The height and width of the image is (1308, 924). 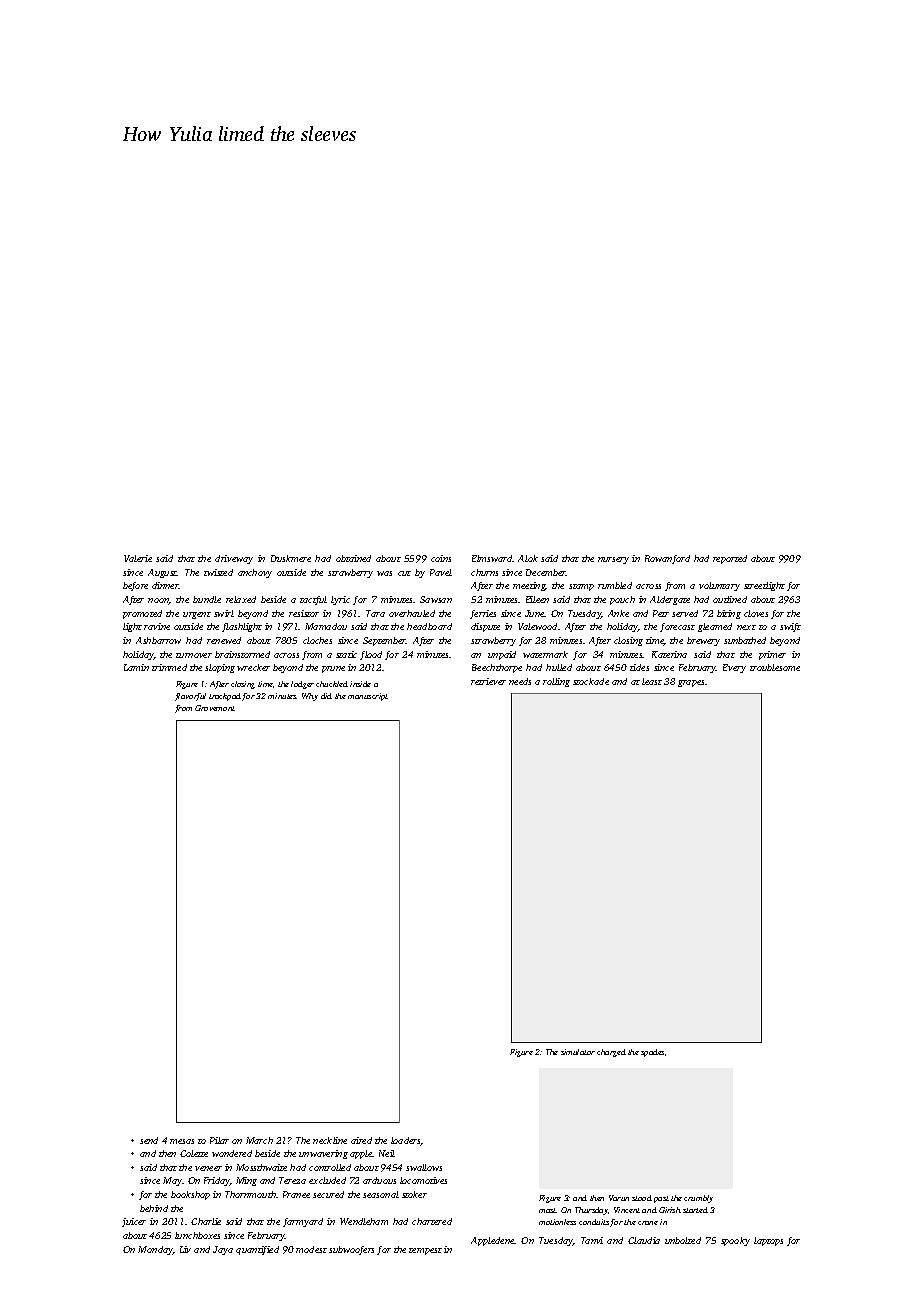 What do you see at coordinates (652, 1053) in the image?
I see `spades` at bounding box center [652, 1053].
